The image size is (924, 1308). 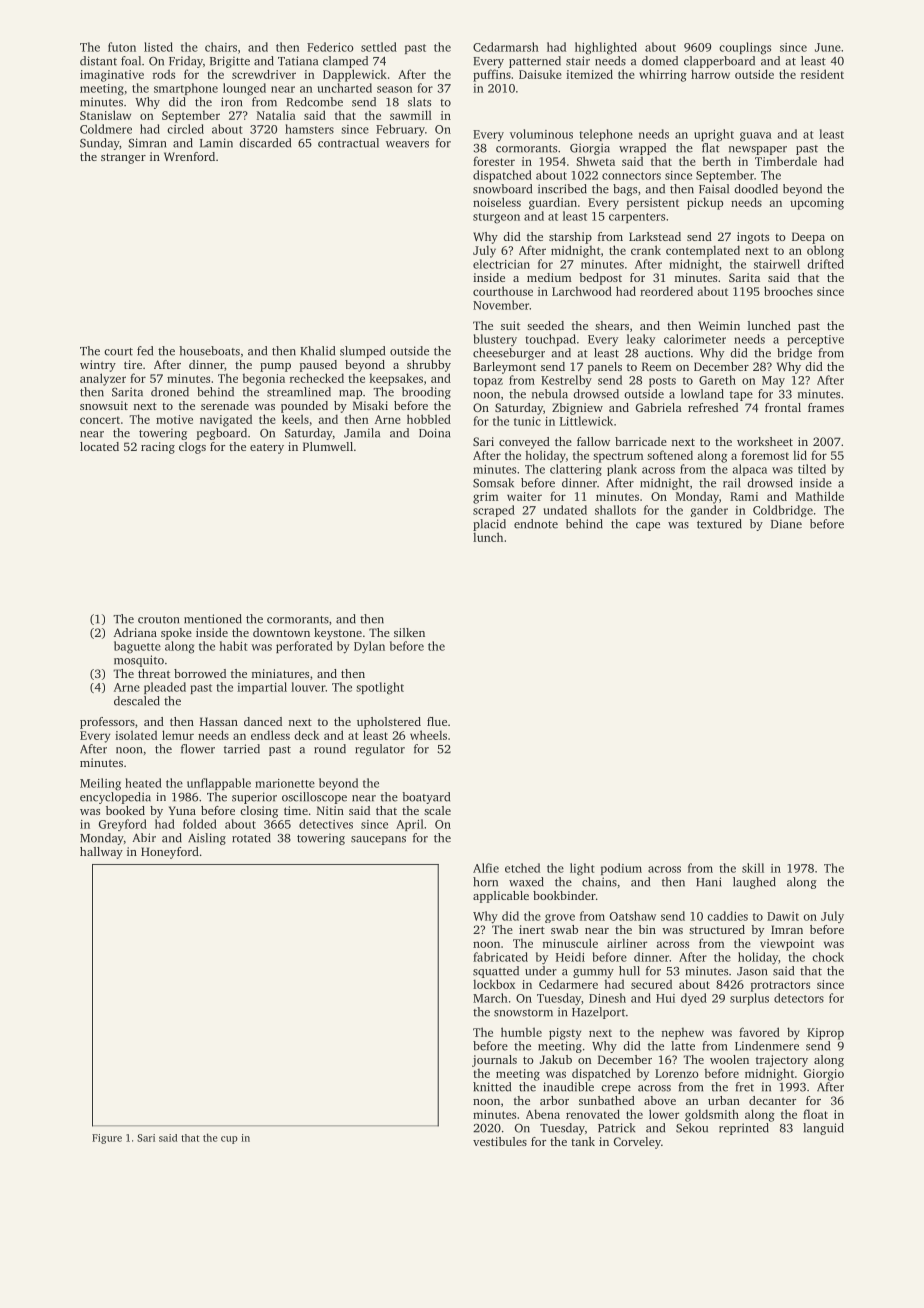 I want to click on domed, so click(x=660, y=61).
